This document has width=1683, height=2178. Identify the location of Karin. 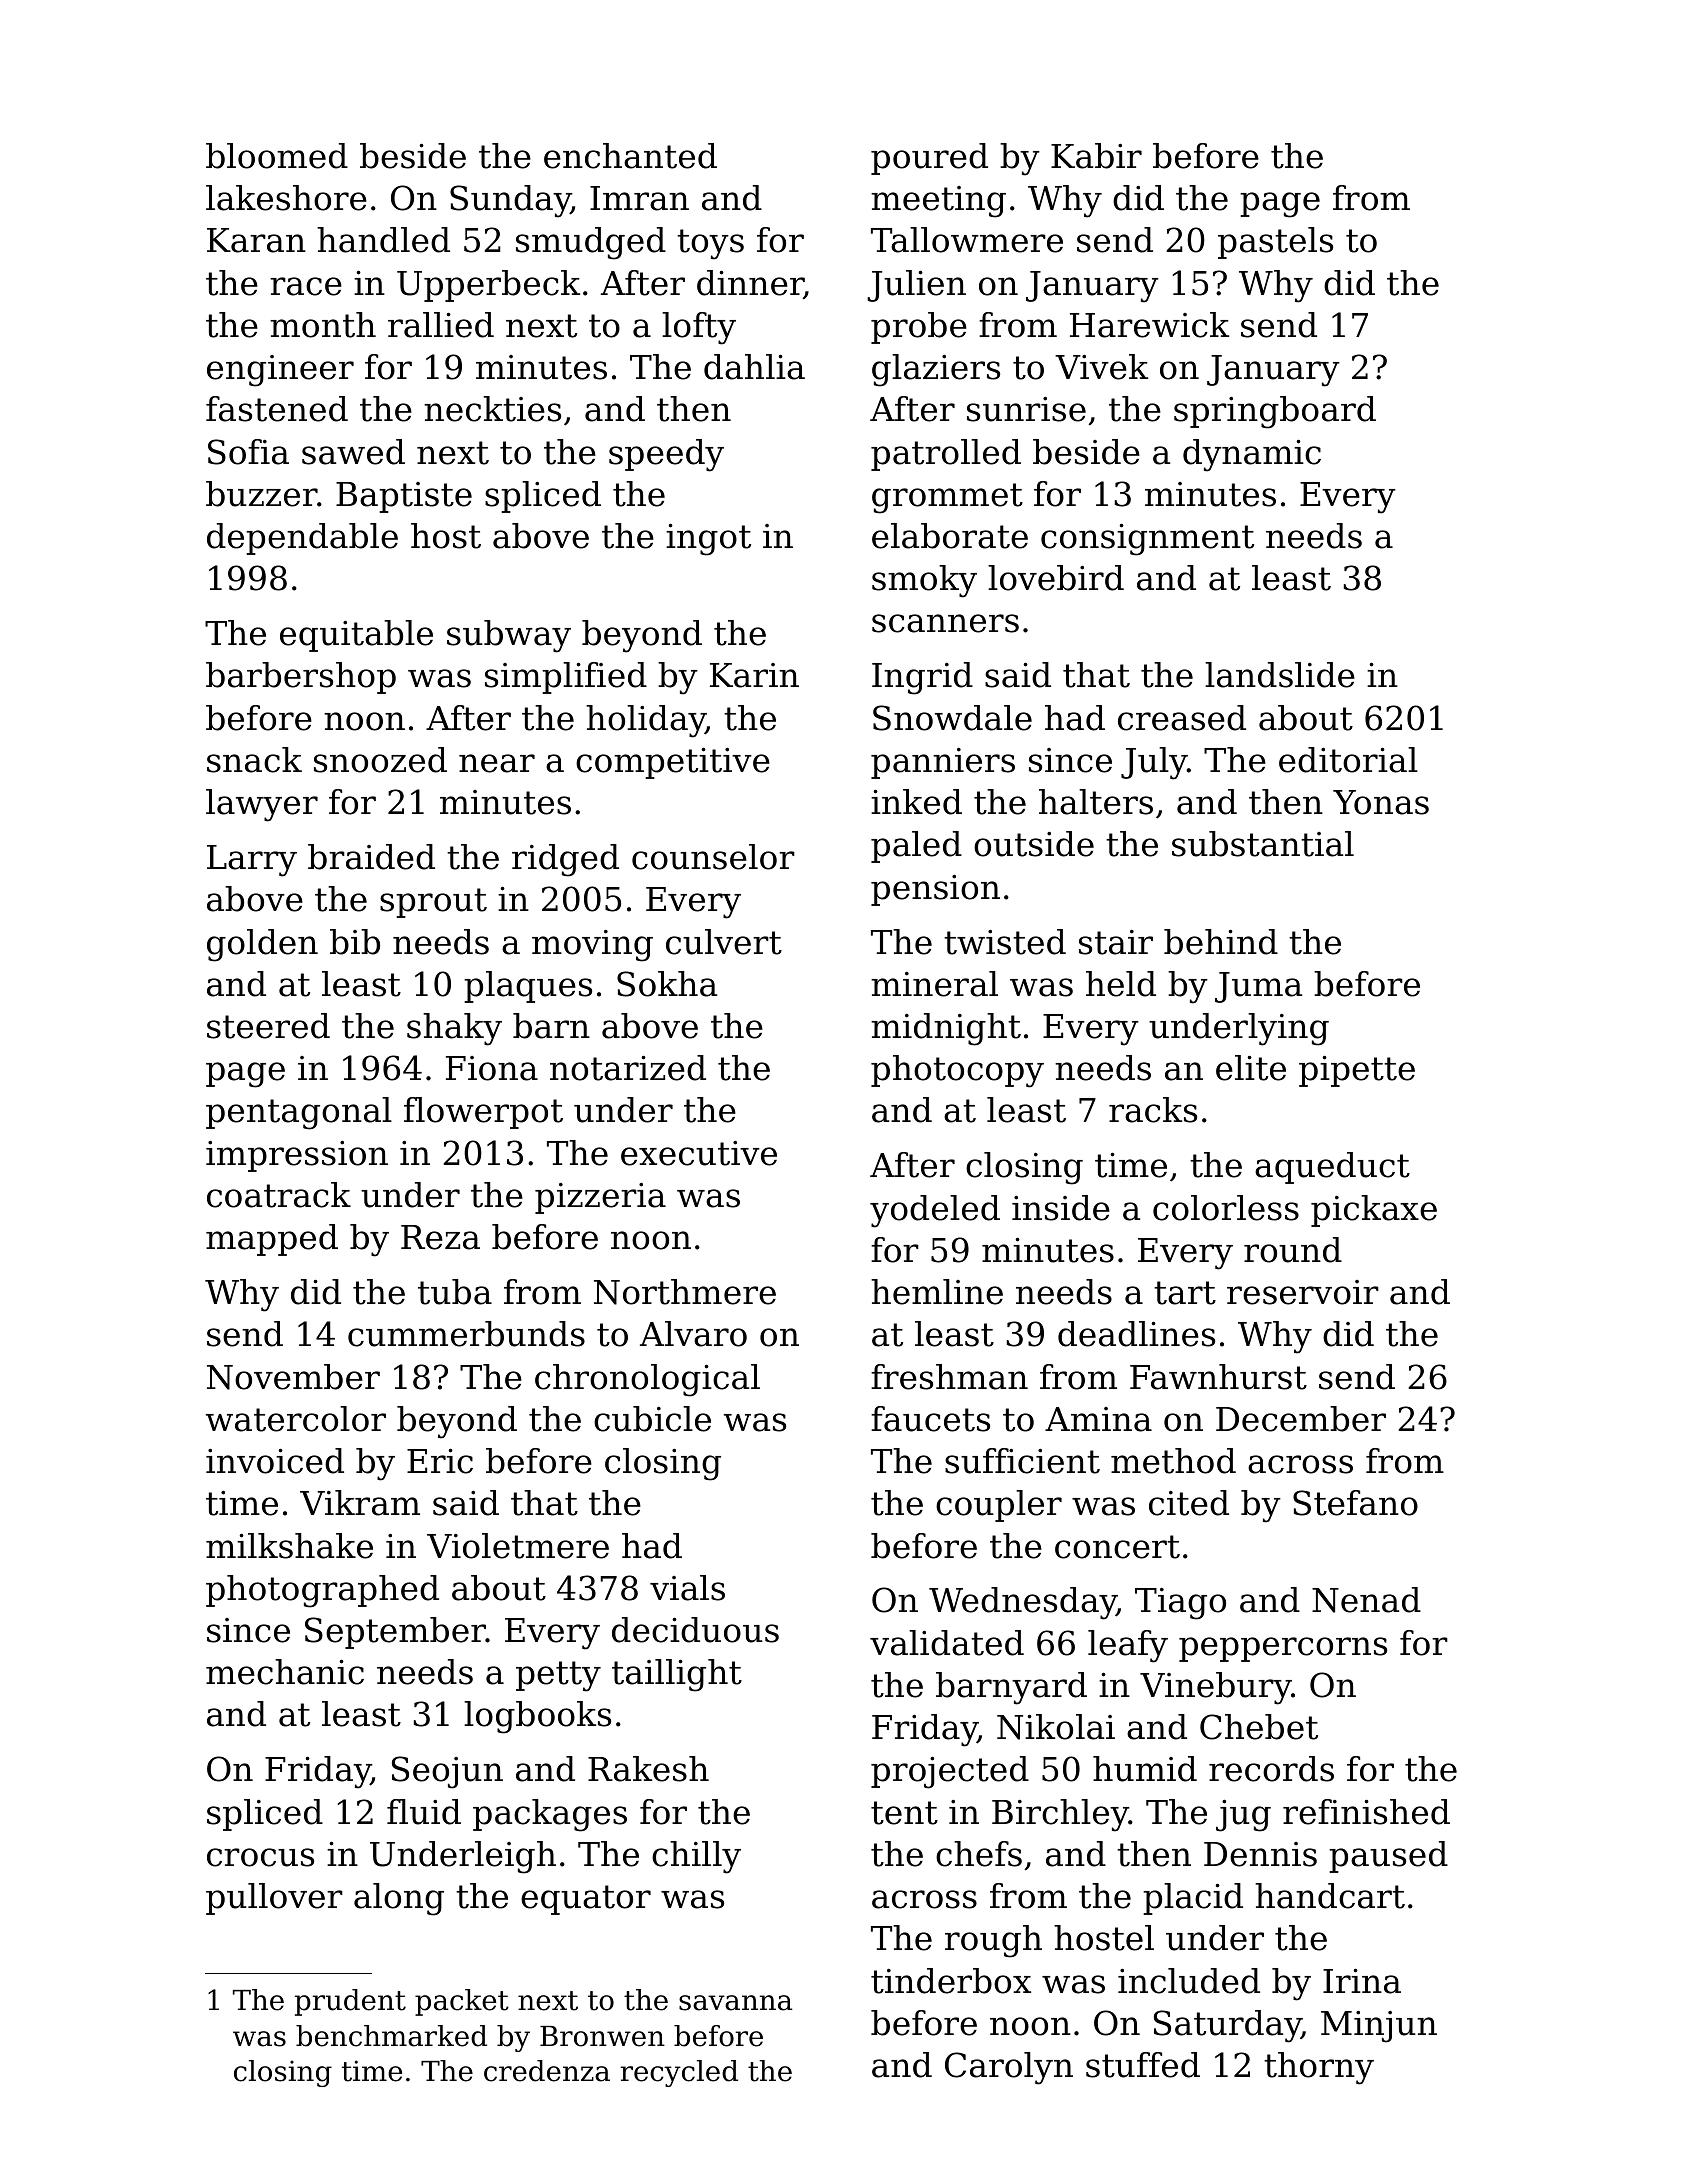
(754, 675).
